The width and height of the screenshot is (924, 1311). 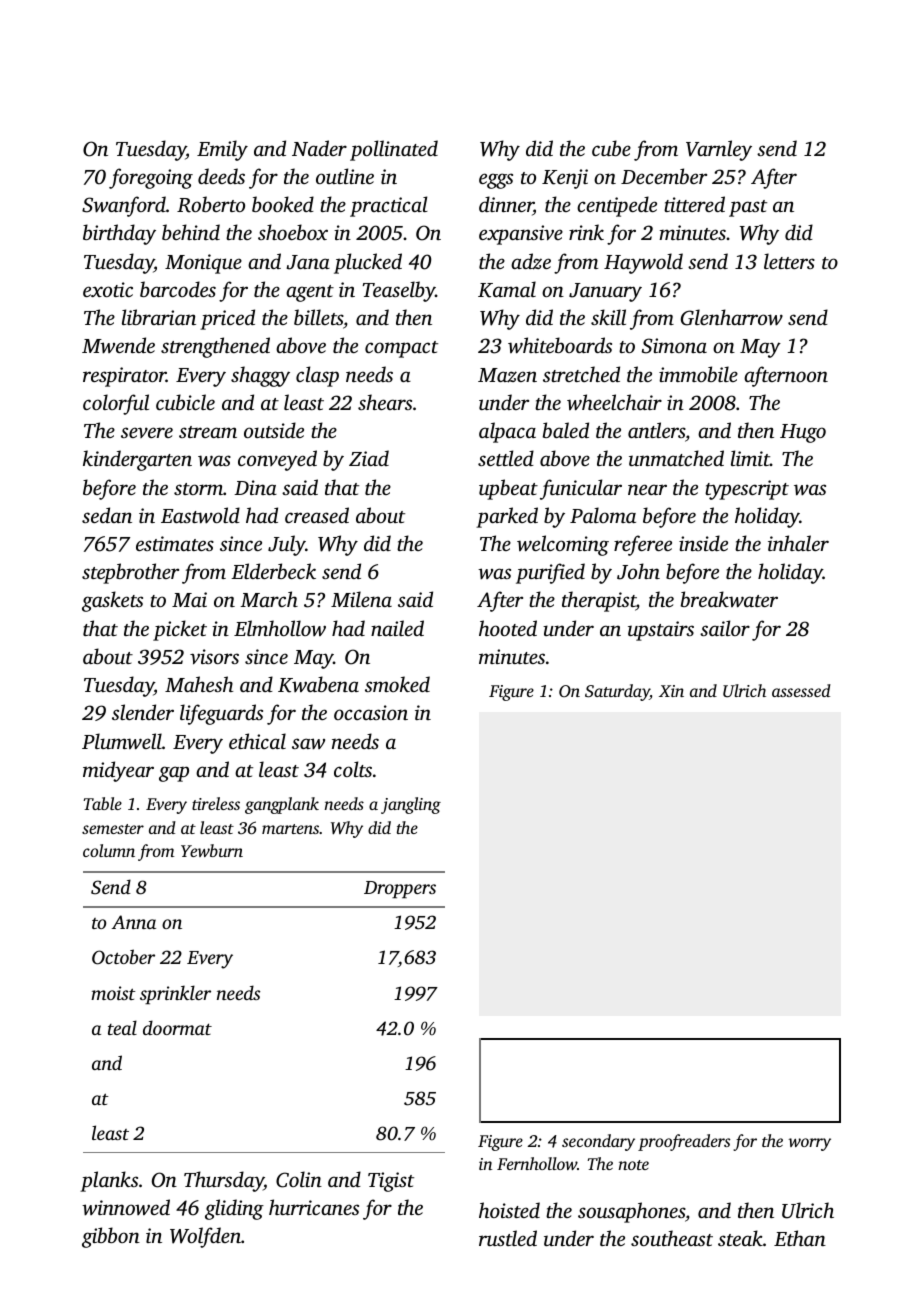 What do you see at coordinates (122, 1027) in the screenshot?
I see `teal` at bounding box center [122, 1027].
